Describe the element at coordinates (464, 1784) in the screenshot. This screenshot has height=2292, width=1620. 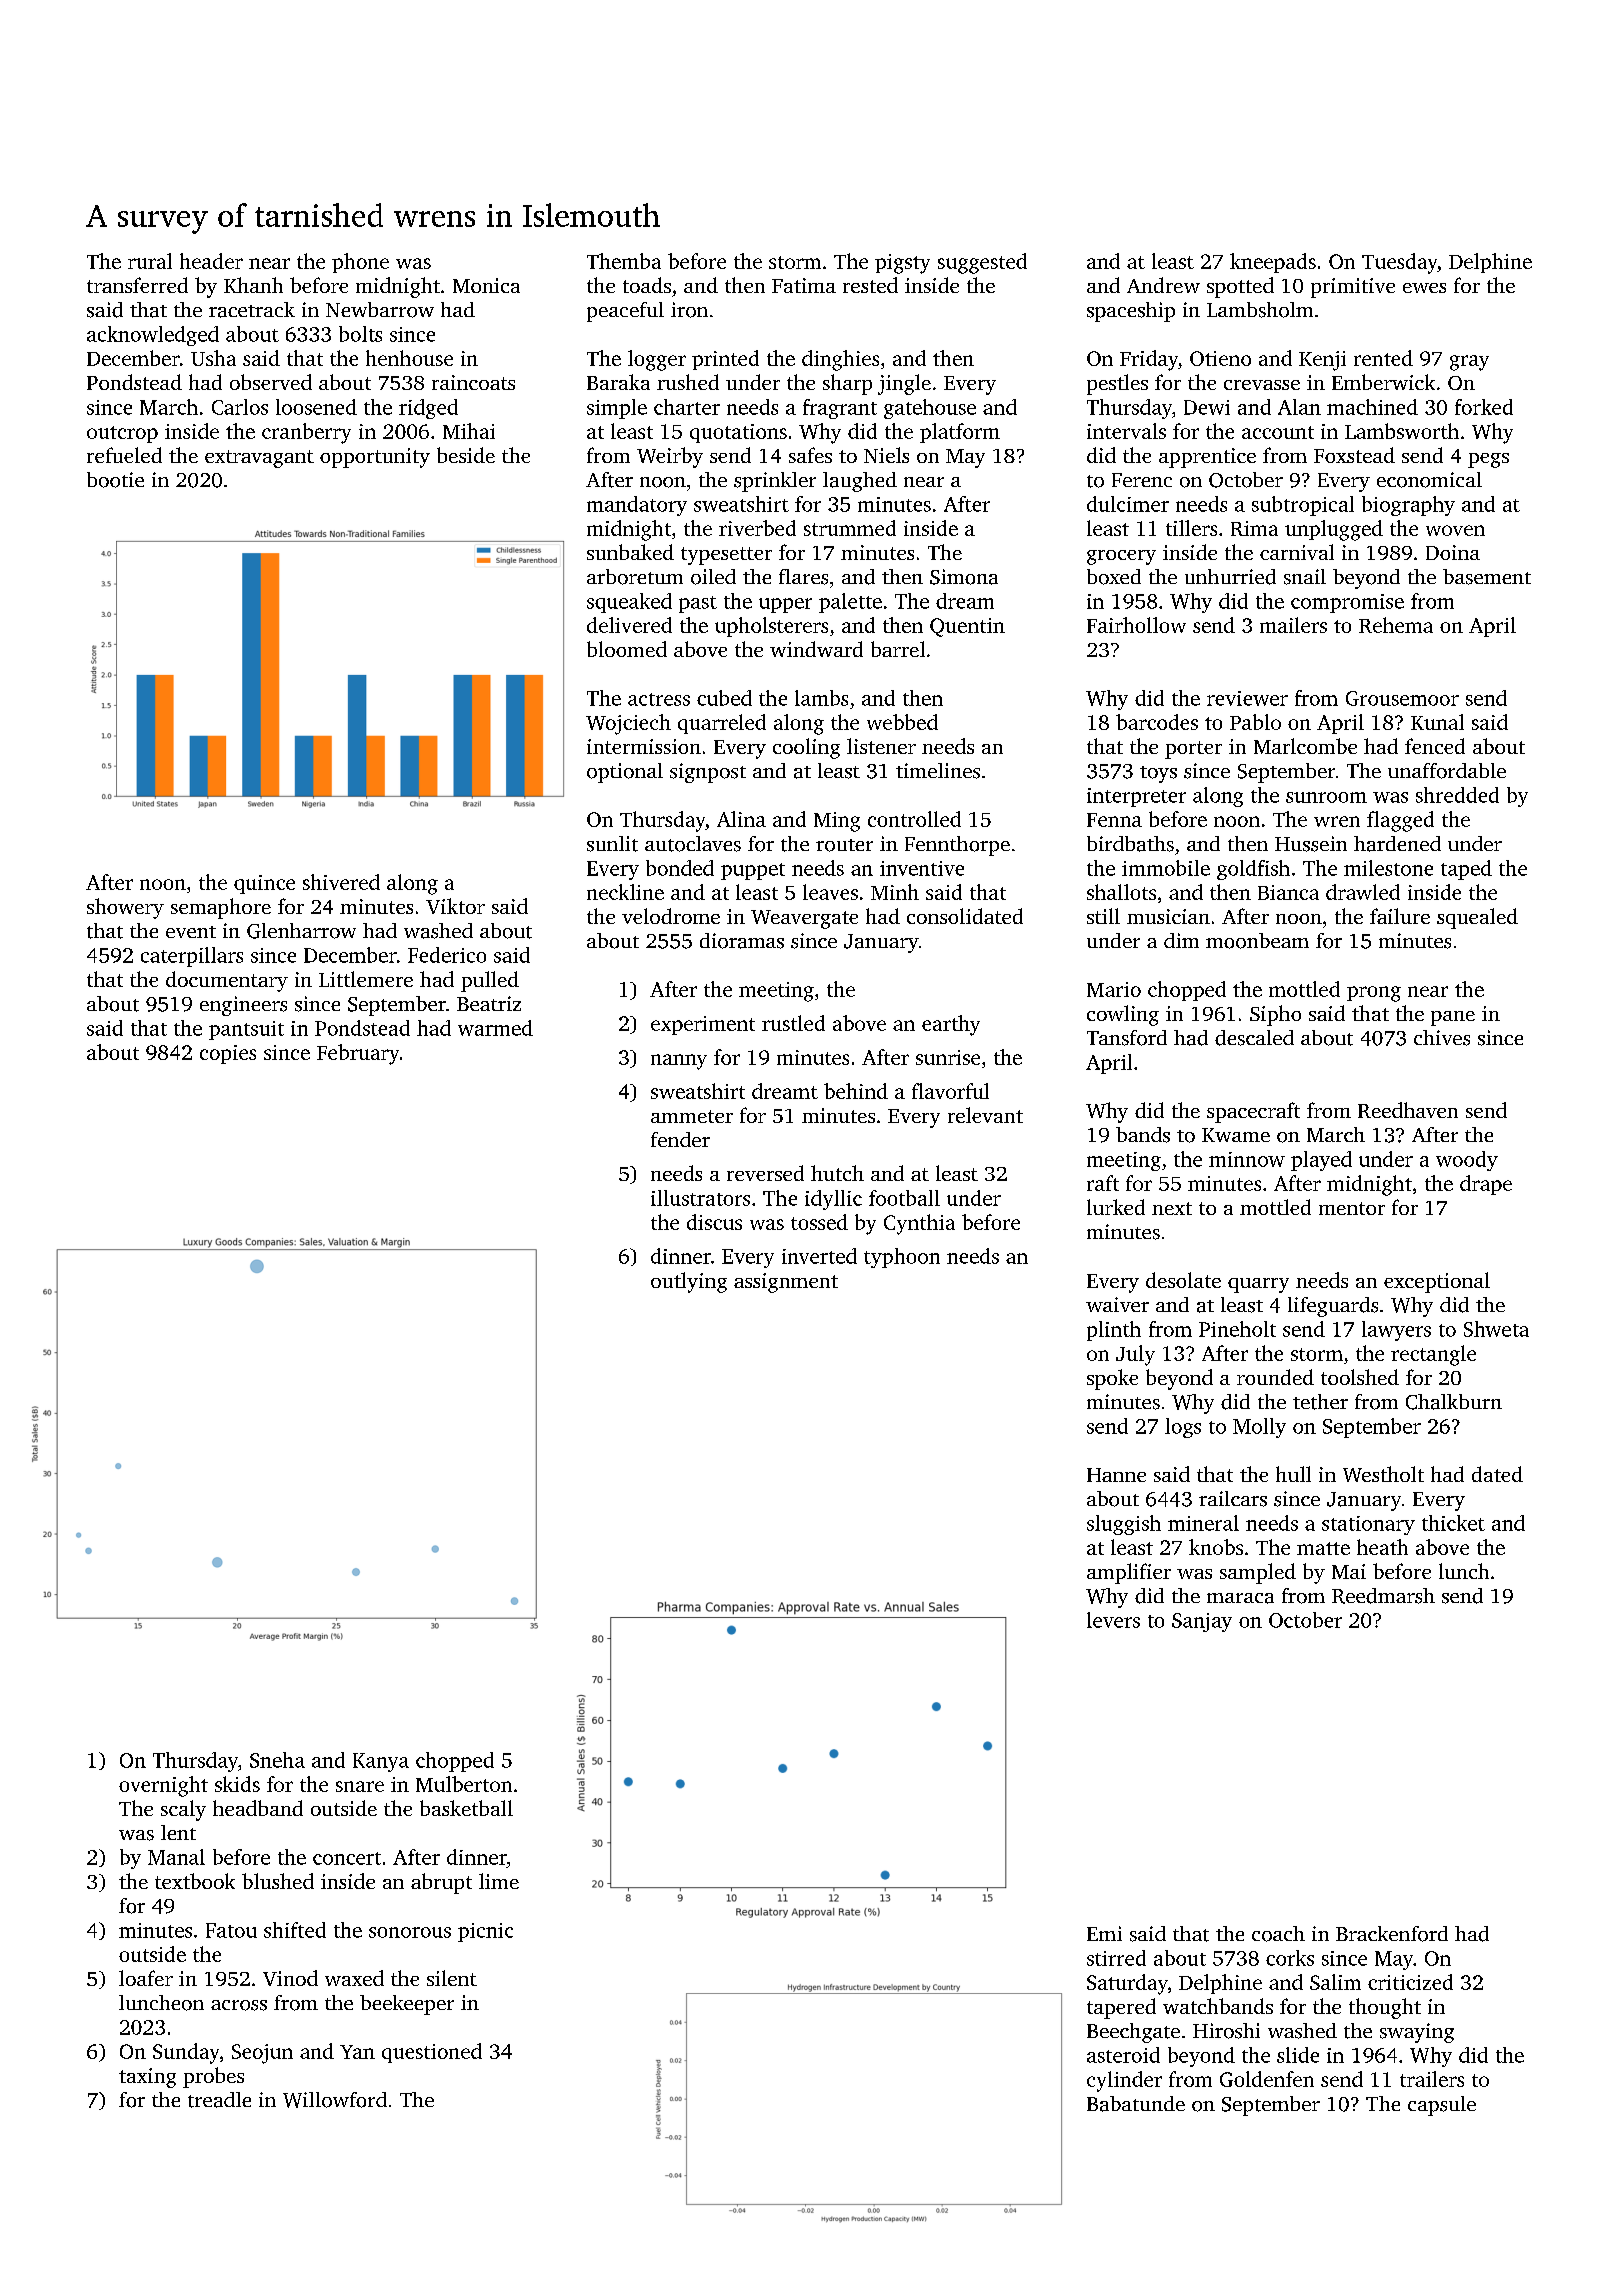
I see `Mulberton` at that location.
